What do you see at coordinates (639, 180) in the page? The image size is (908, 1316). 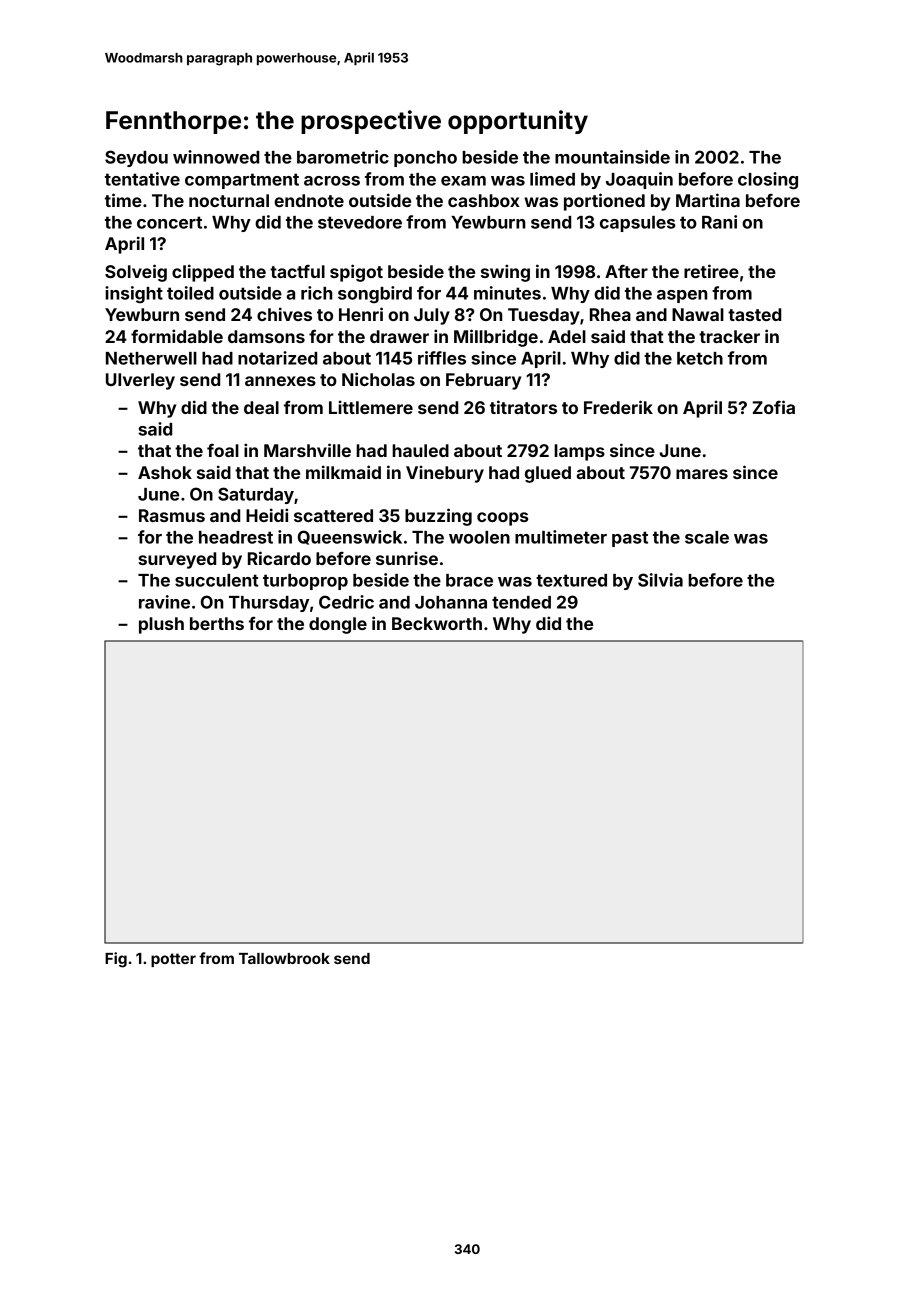 I see `Joaquin` at bounding box center [639, 180].
